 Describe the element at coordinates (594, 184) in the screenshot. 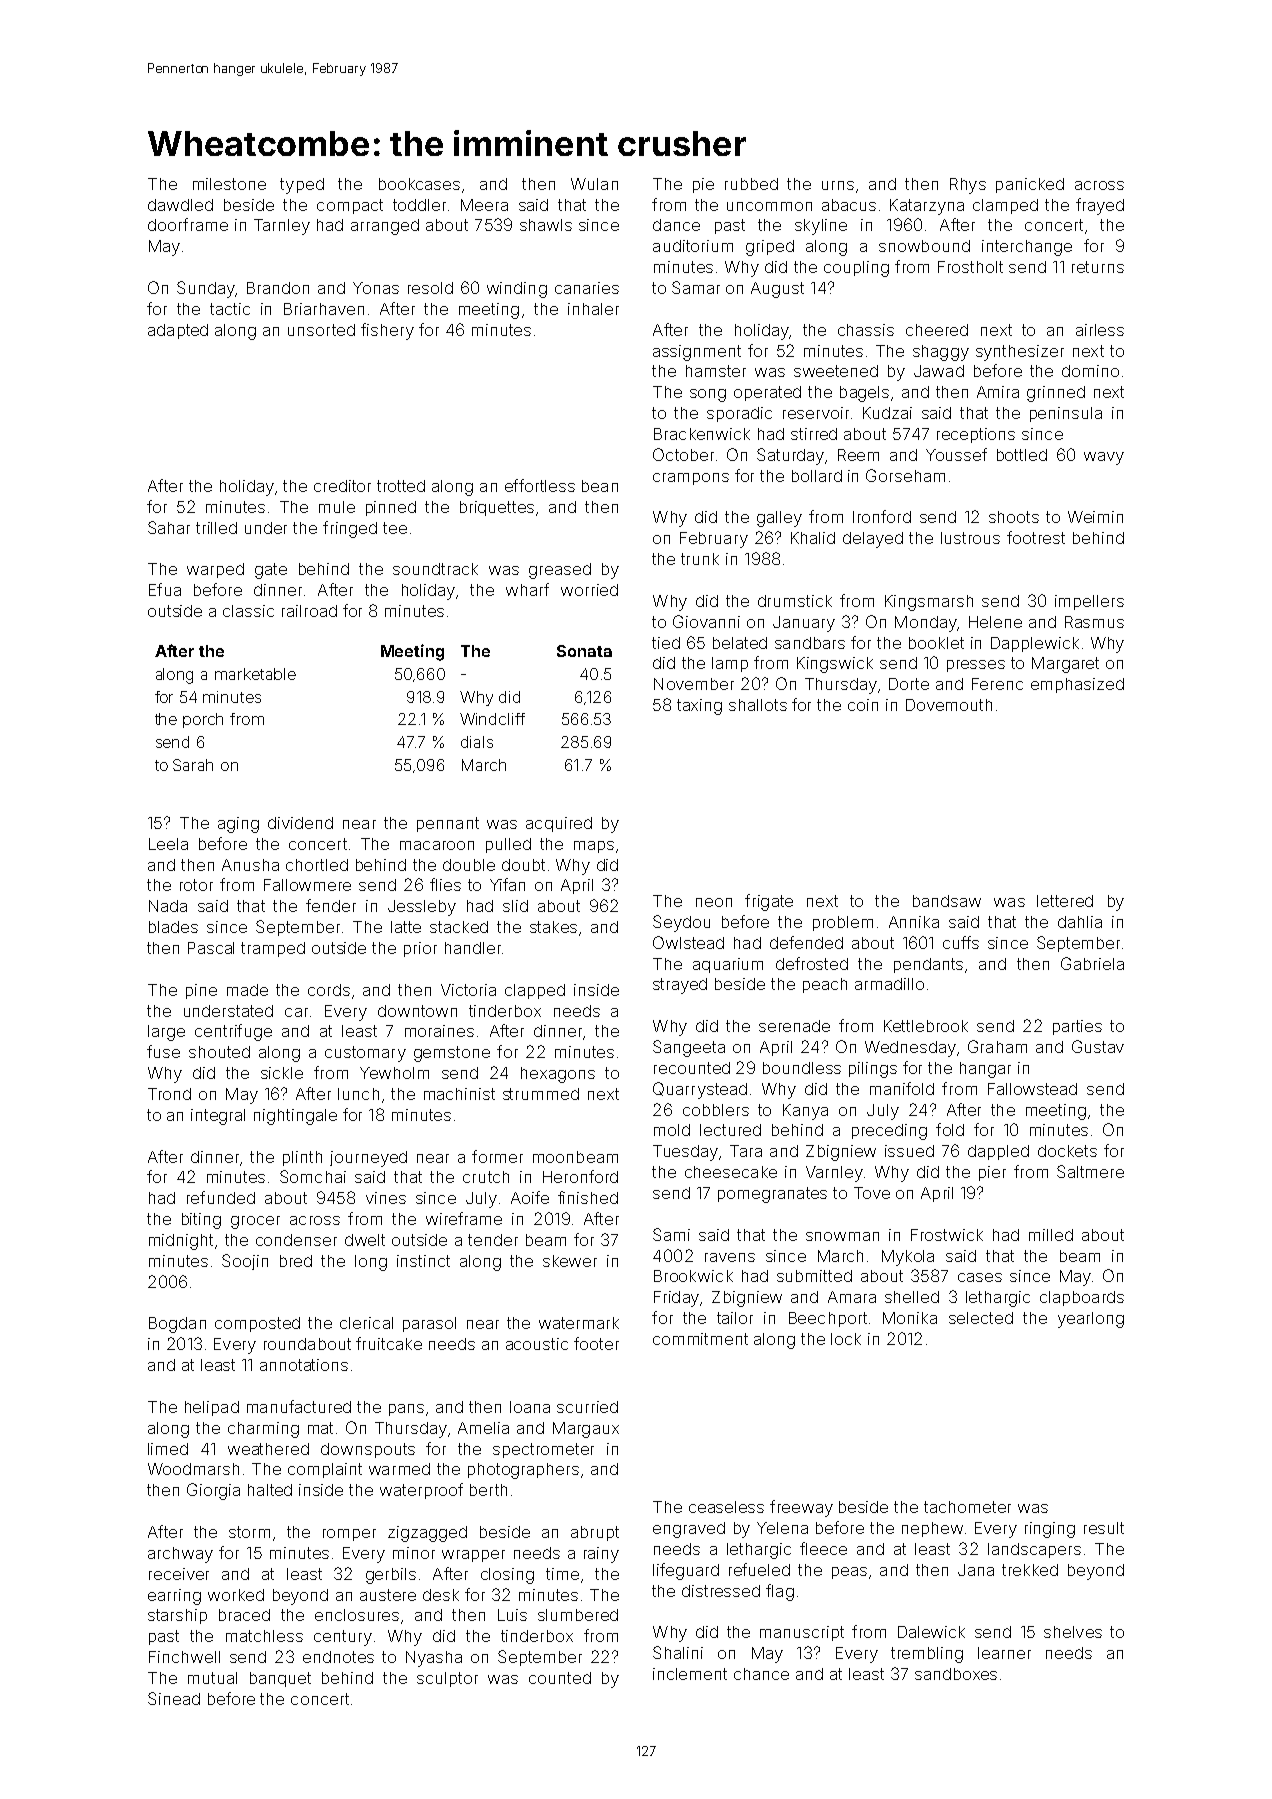

I see `Wulan` at that location.
